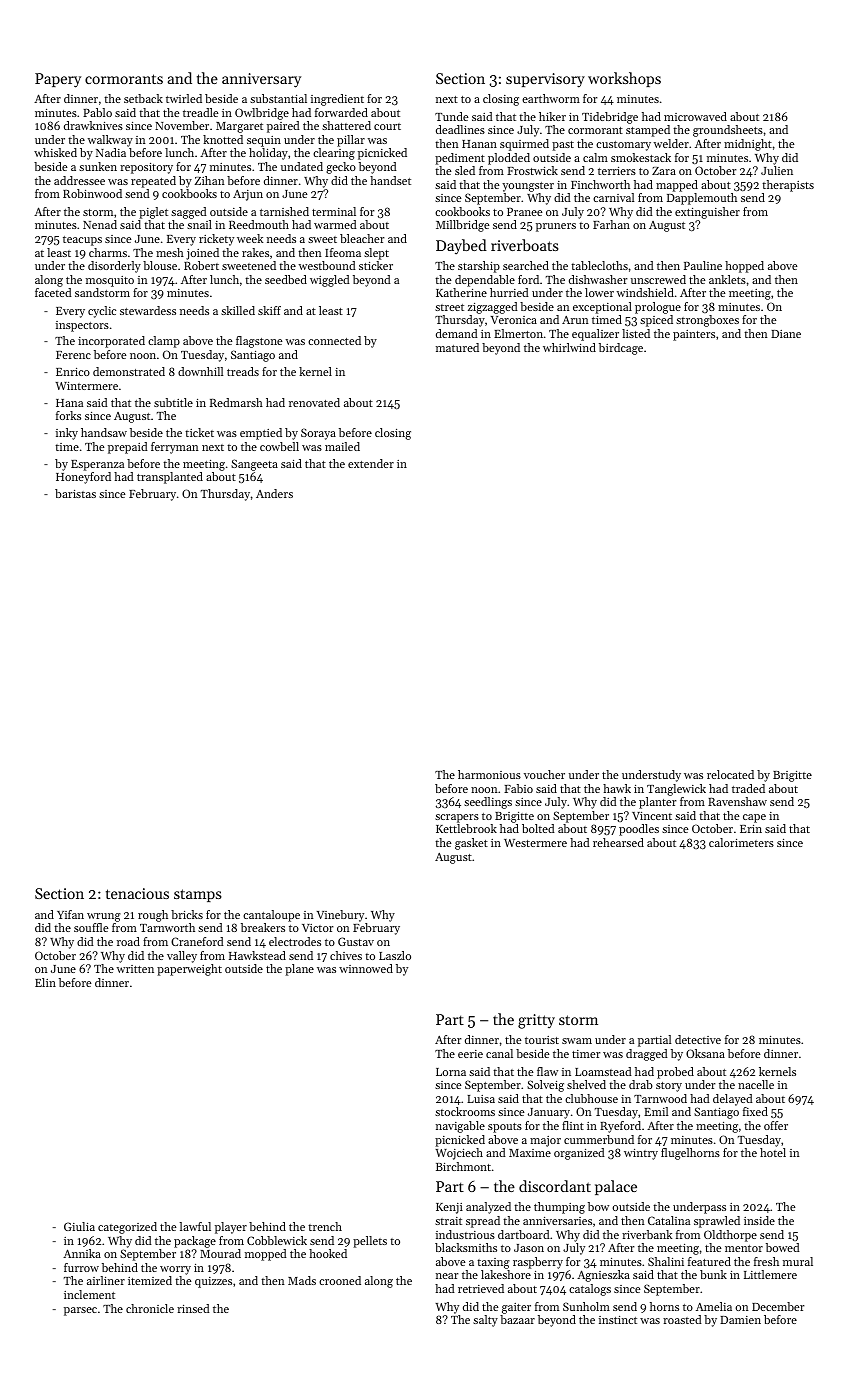 The image size is (849, 1400). What do you see at coordinates (485, 1321) in the document?
I see `salty` at bounding box center [485, 1321].
